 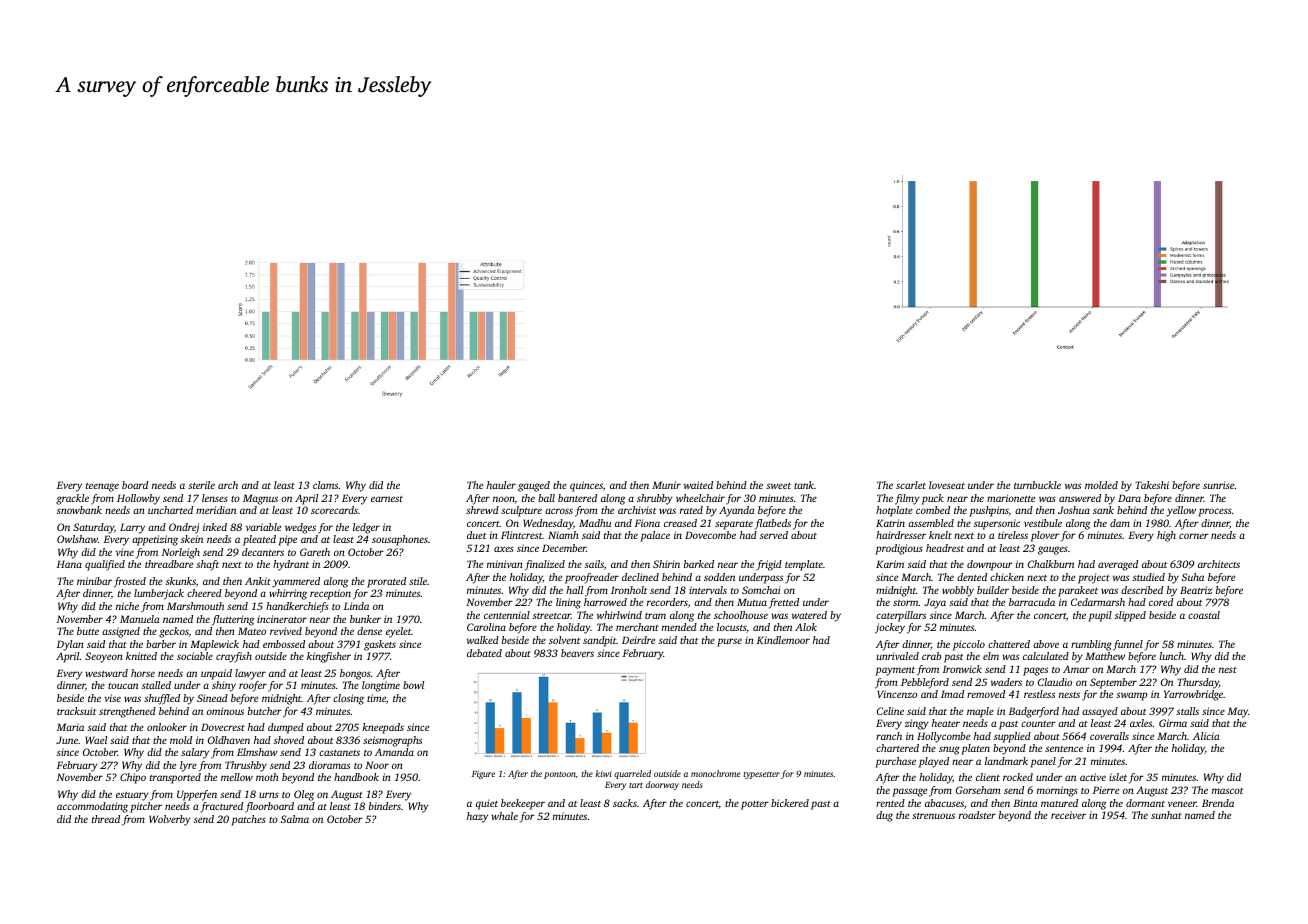 I want to click on Ironwick, so click(x=962, y=669).
